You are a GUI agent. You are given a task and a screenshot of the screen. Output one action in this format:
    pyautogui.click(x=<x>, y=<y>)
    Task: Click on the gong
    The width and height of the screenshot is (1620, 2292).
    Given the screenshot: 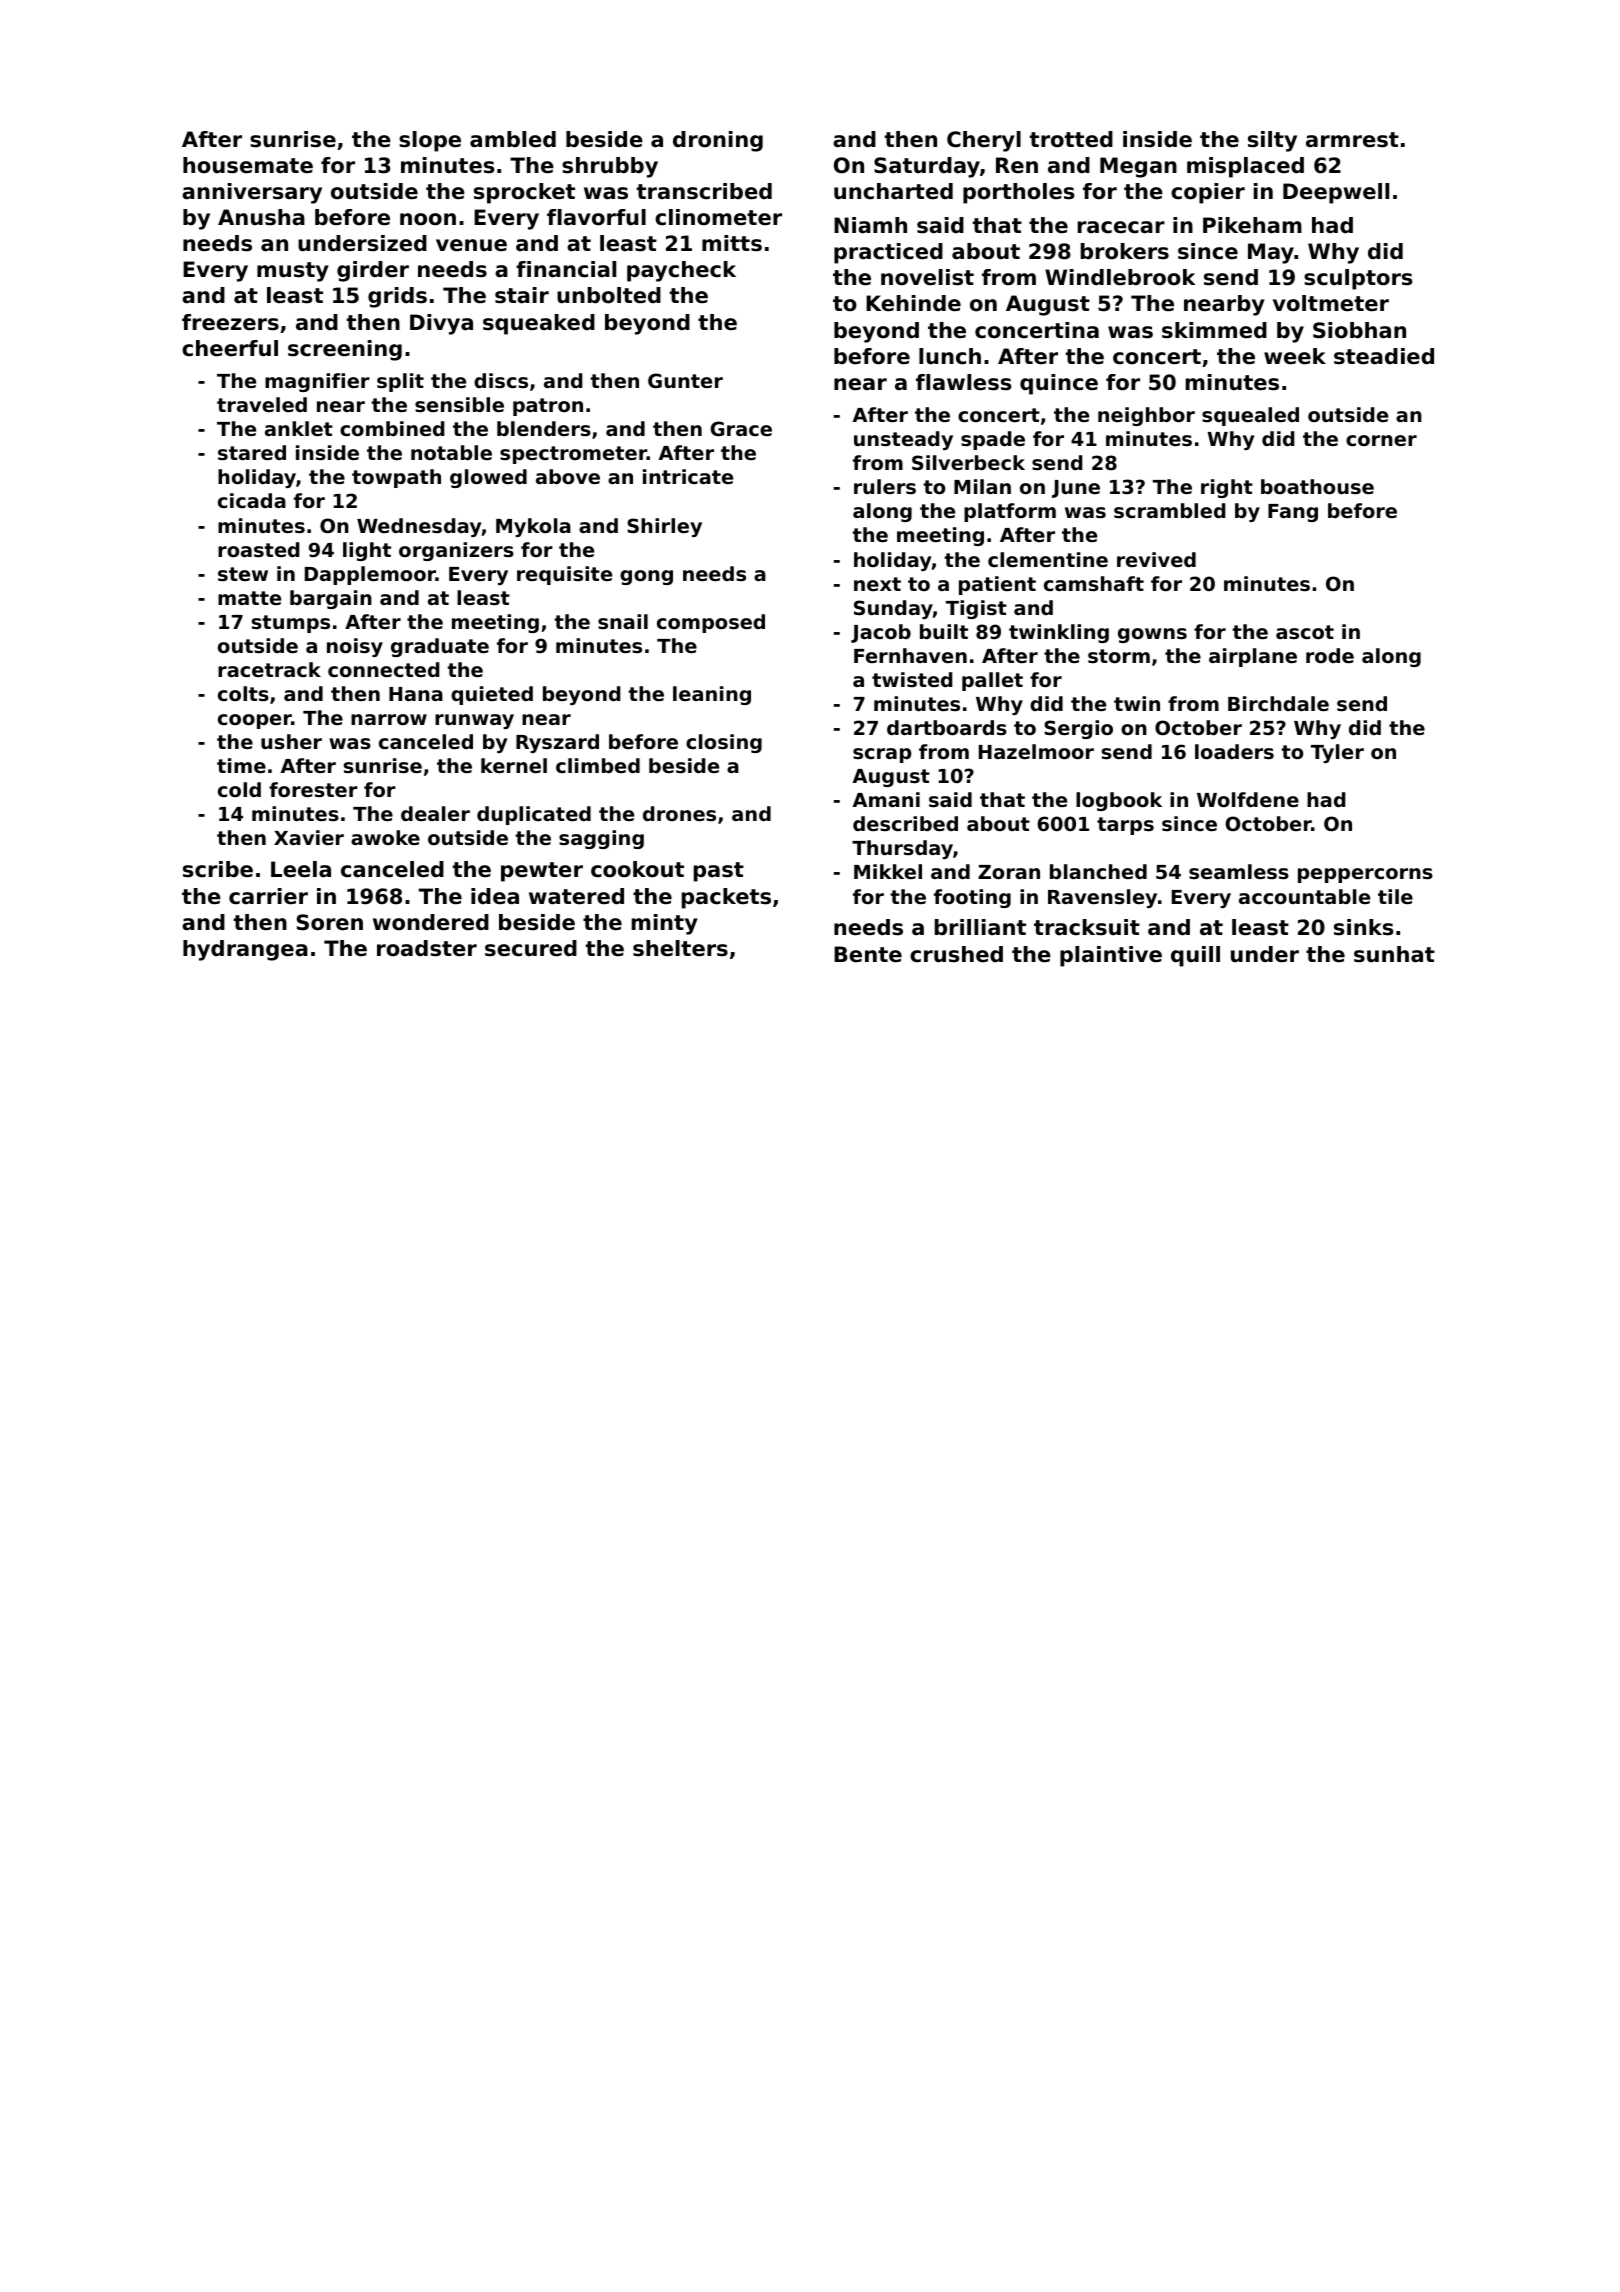 What is the action you would take?
    pyautogui.click(x=646, y=577)
